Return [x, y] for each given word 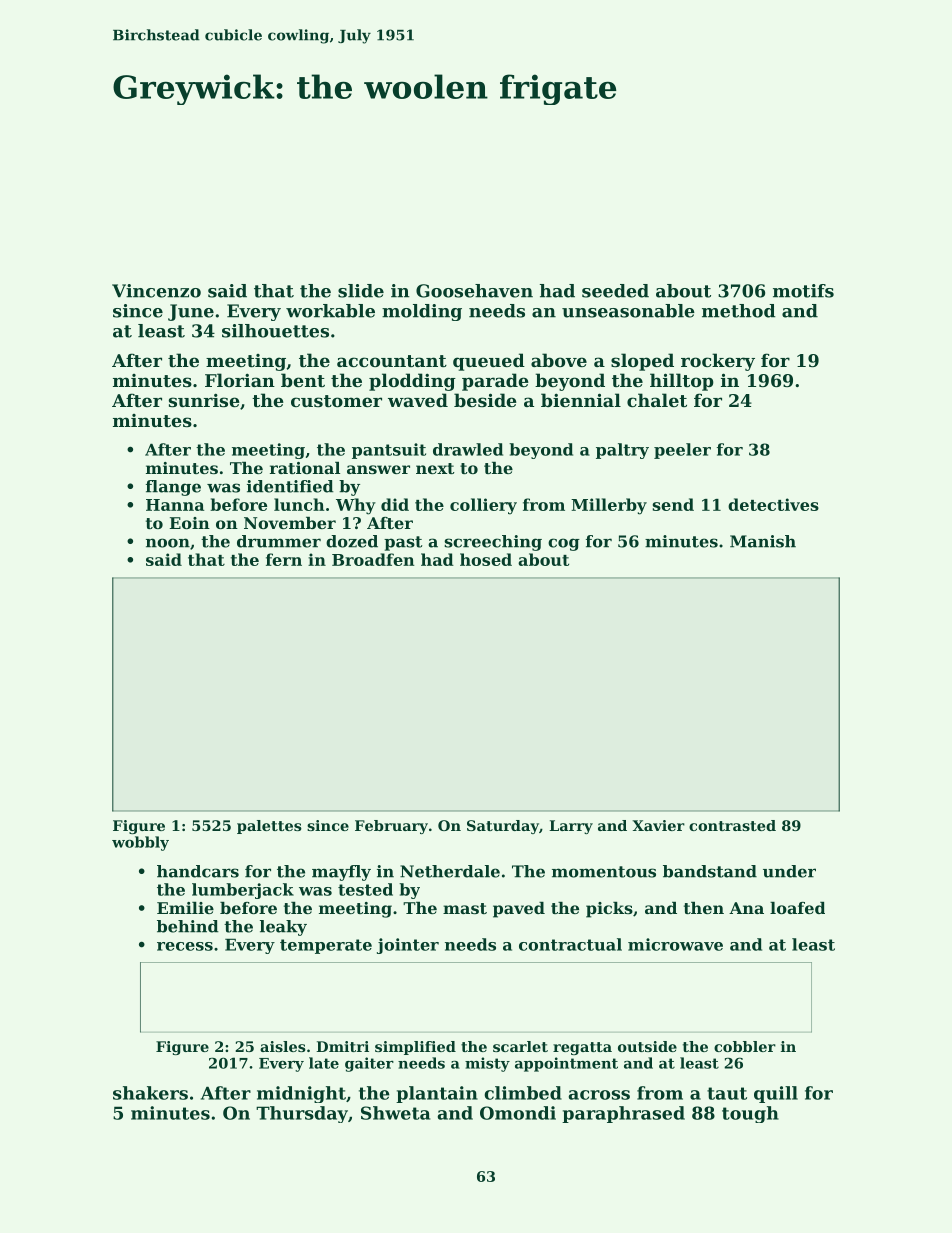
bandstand [710, 871]
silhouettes [275, 331]
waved [418, 400]
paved [519, 910]
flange [173, 488]
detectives [773, 504]
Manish [763, 541]
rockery [718, 362]
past [403, 543]
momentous [604, 872]
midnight [301, 1094]
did [395, 504]
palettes [269, 827]
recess [185, 946]
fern [284, 559]
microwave [675, 944]
